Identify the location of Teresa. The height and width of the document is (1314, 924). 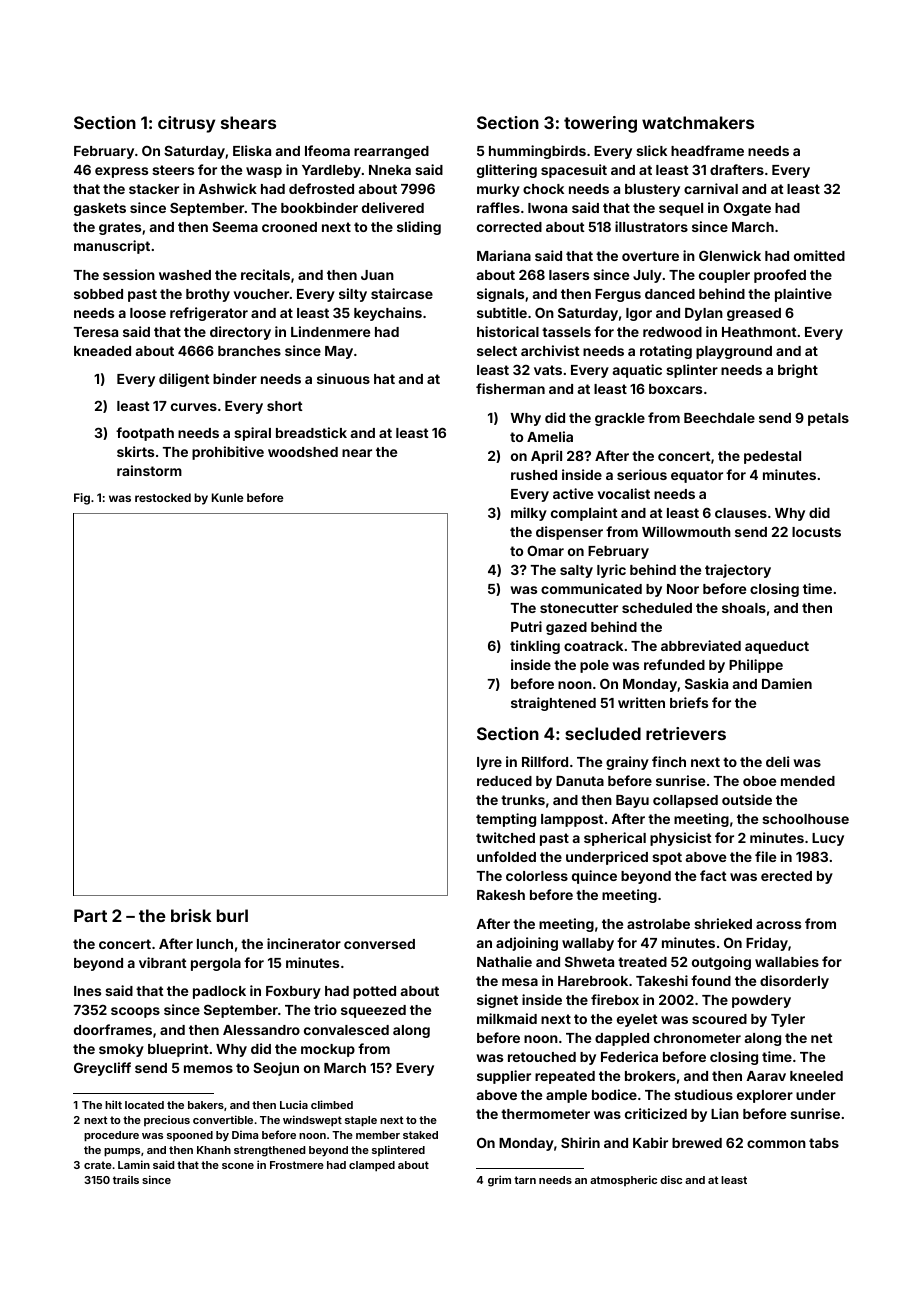
(96, 332).
